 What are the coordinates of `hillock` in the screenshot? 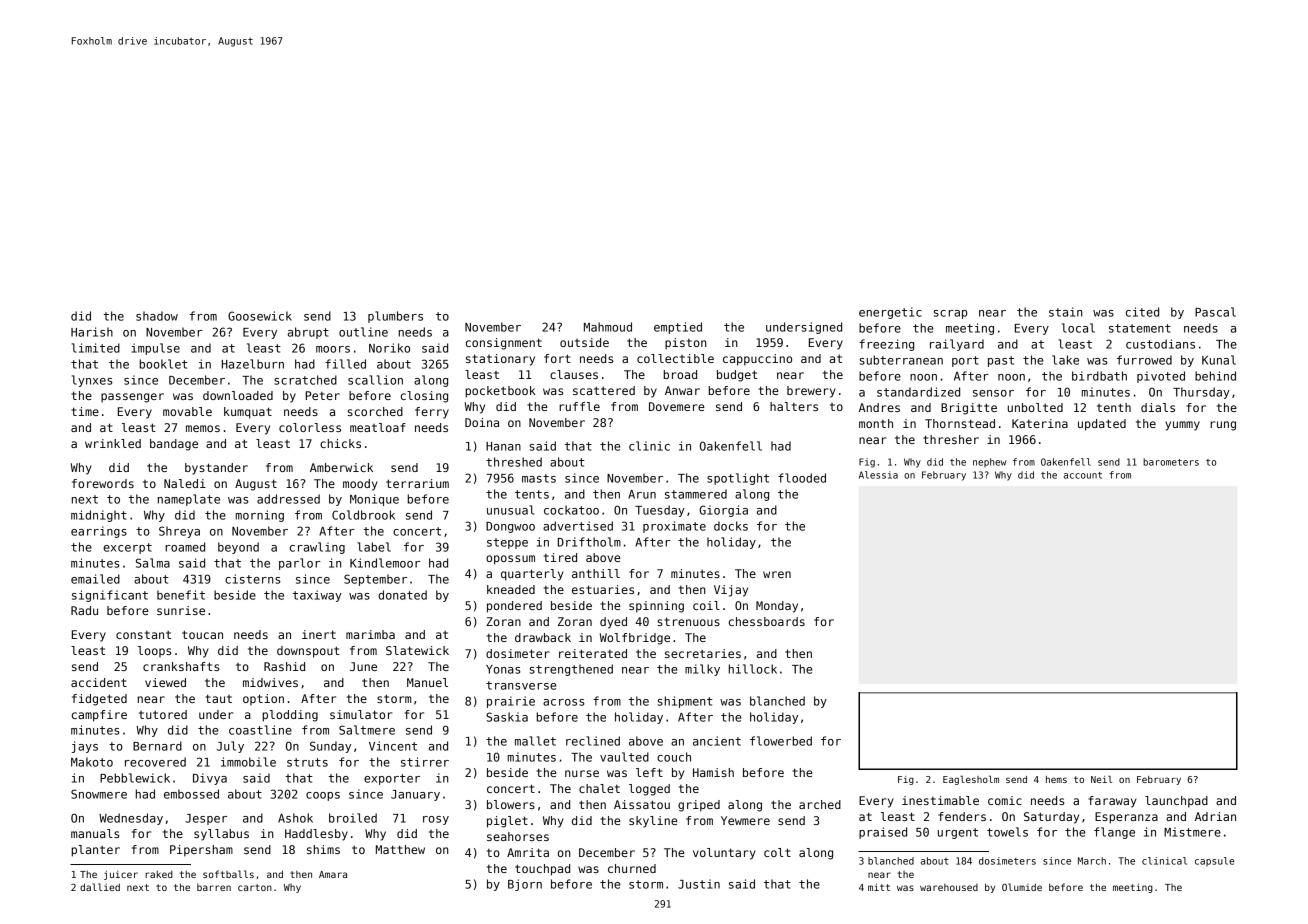 It's located at (753, 669).
